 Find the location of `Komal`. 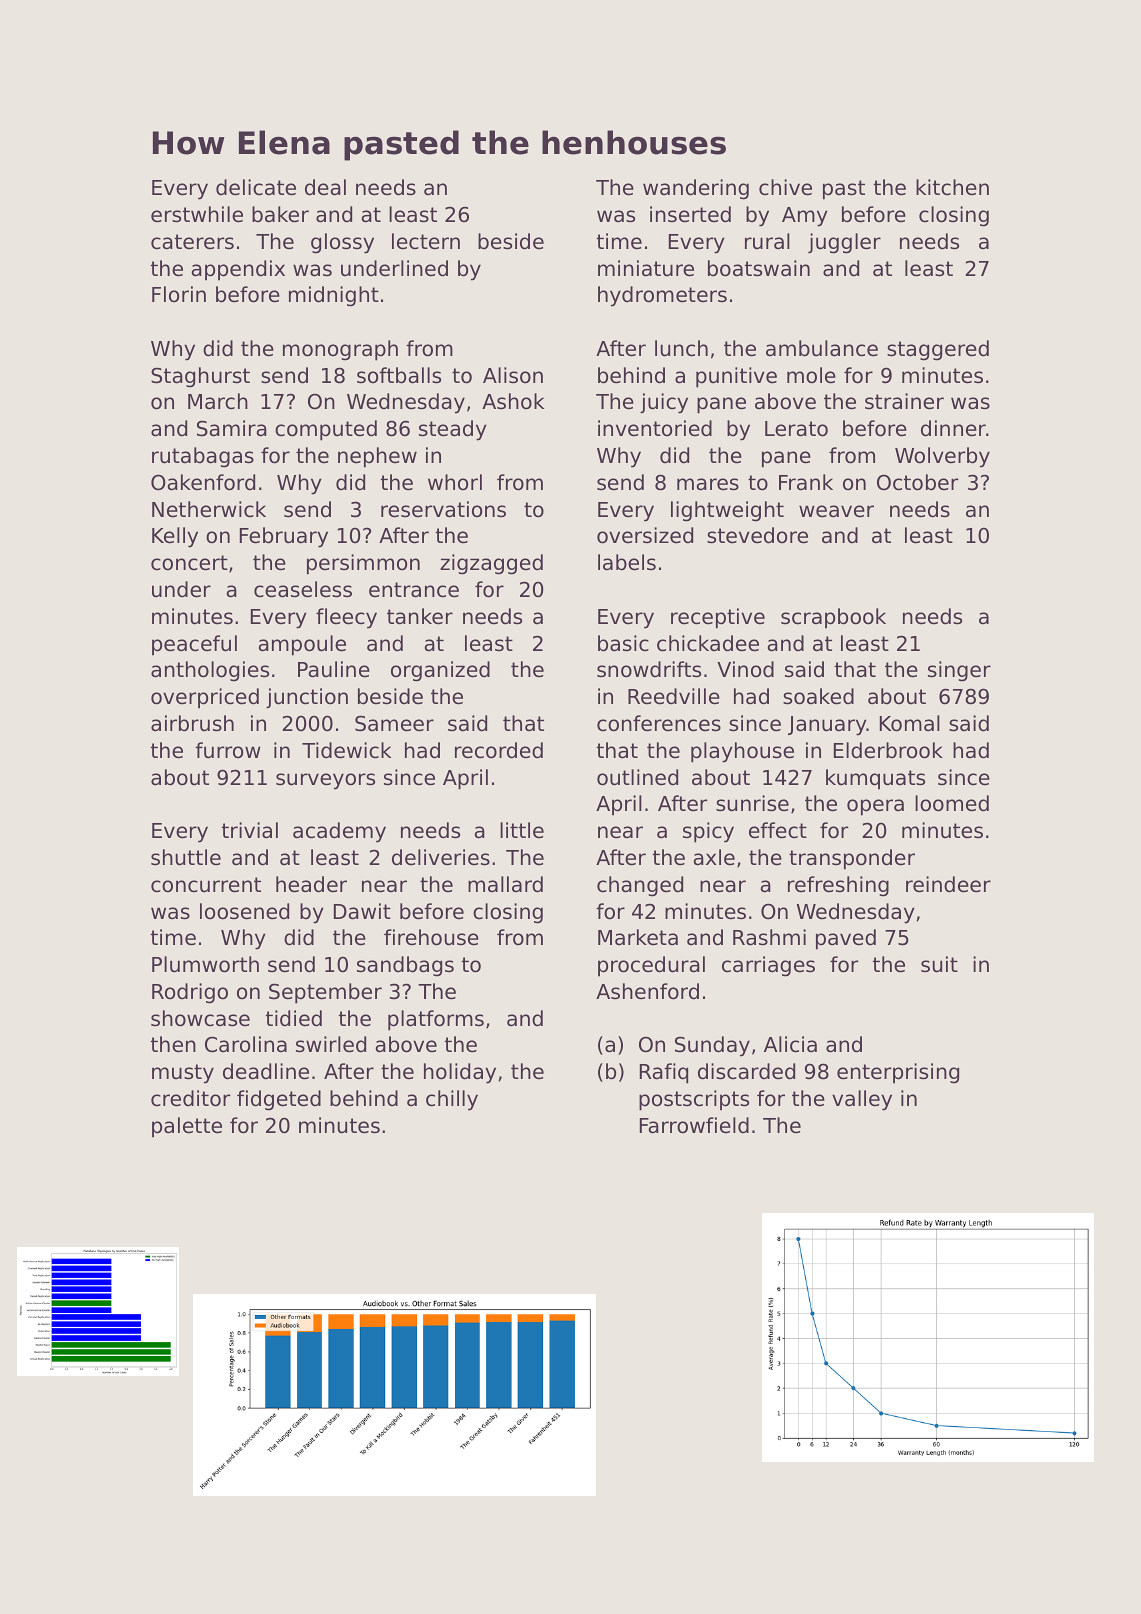

Komal is located at coordinates (910, 723).
